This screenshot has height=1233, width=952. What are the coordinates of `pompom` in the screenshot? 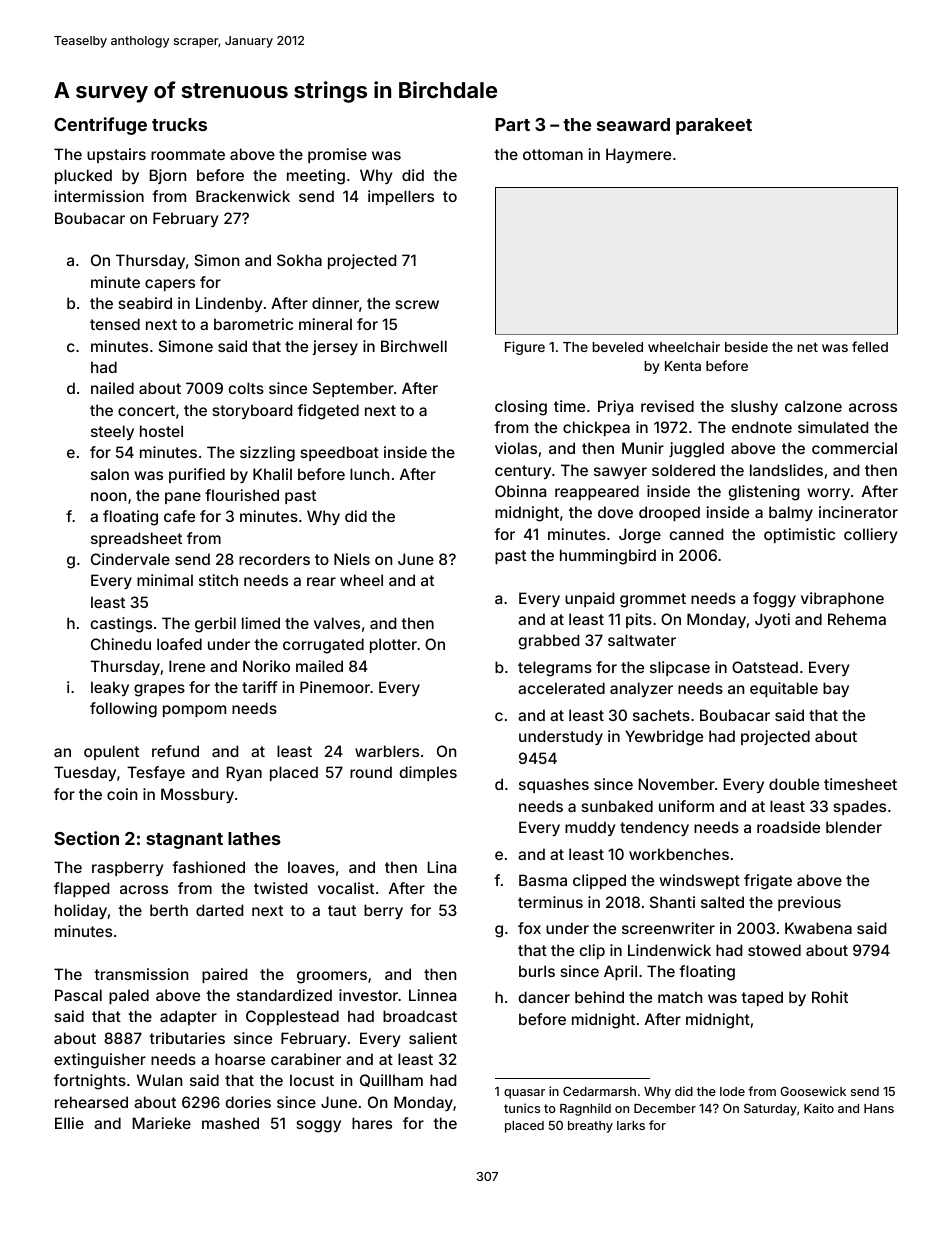 It's located at (194, 711).
